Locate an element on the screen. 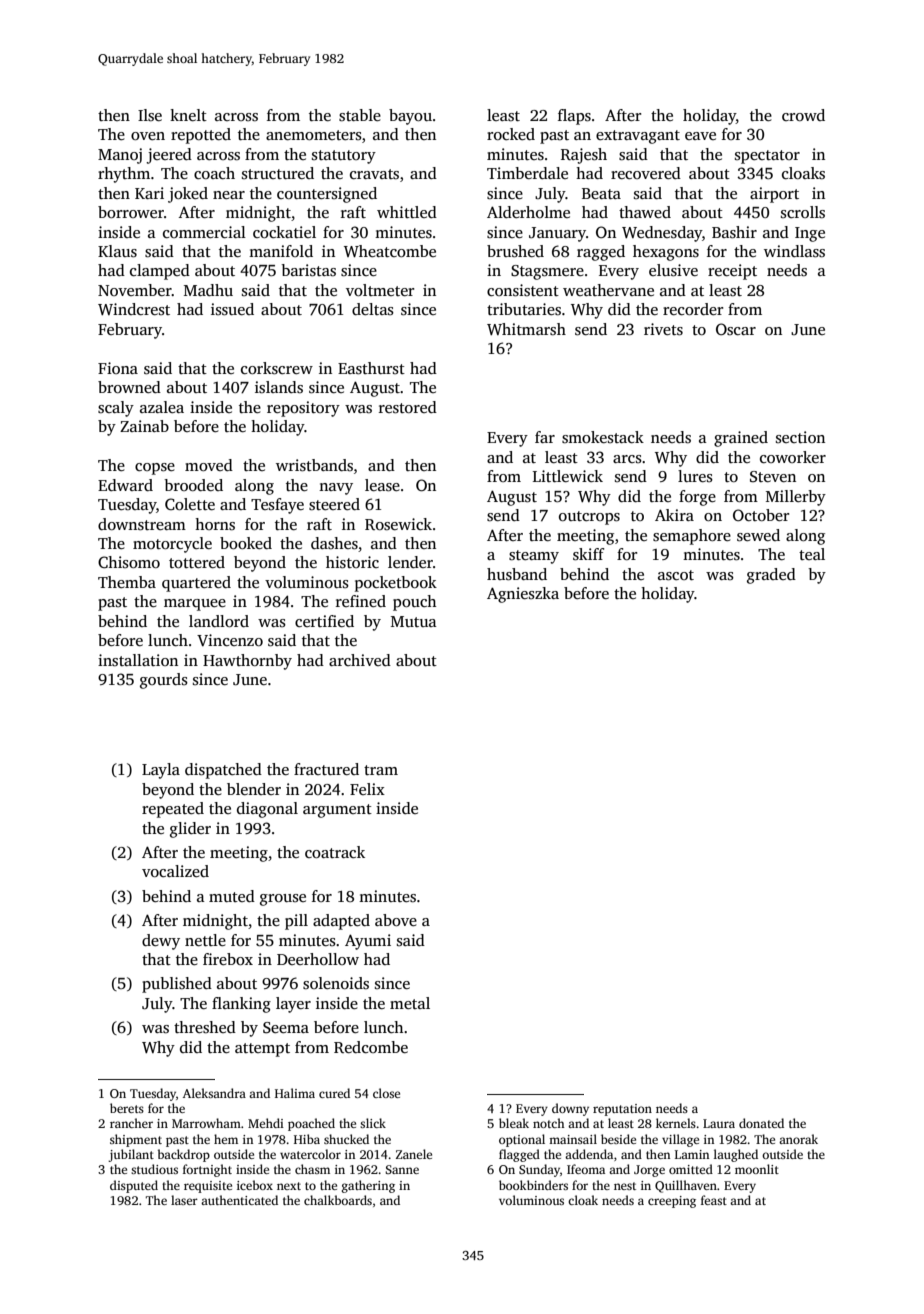  horns is located at coordinates (215, 524).
